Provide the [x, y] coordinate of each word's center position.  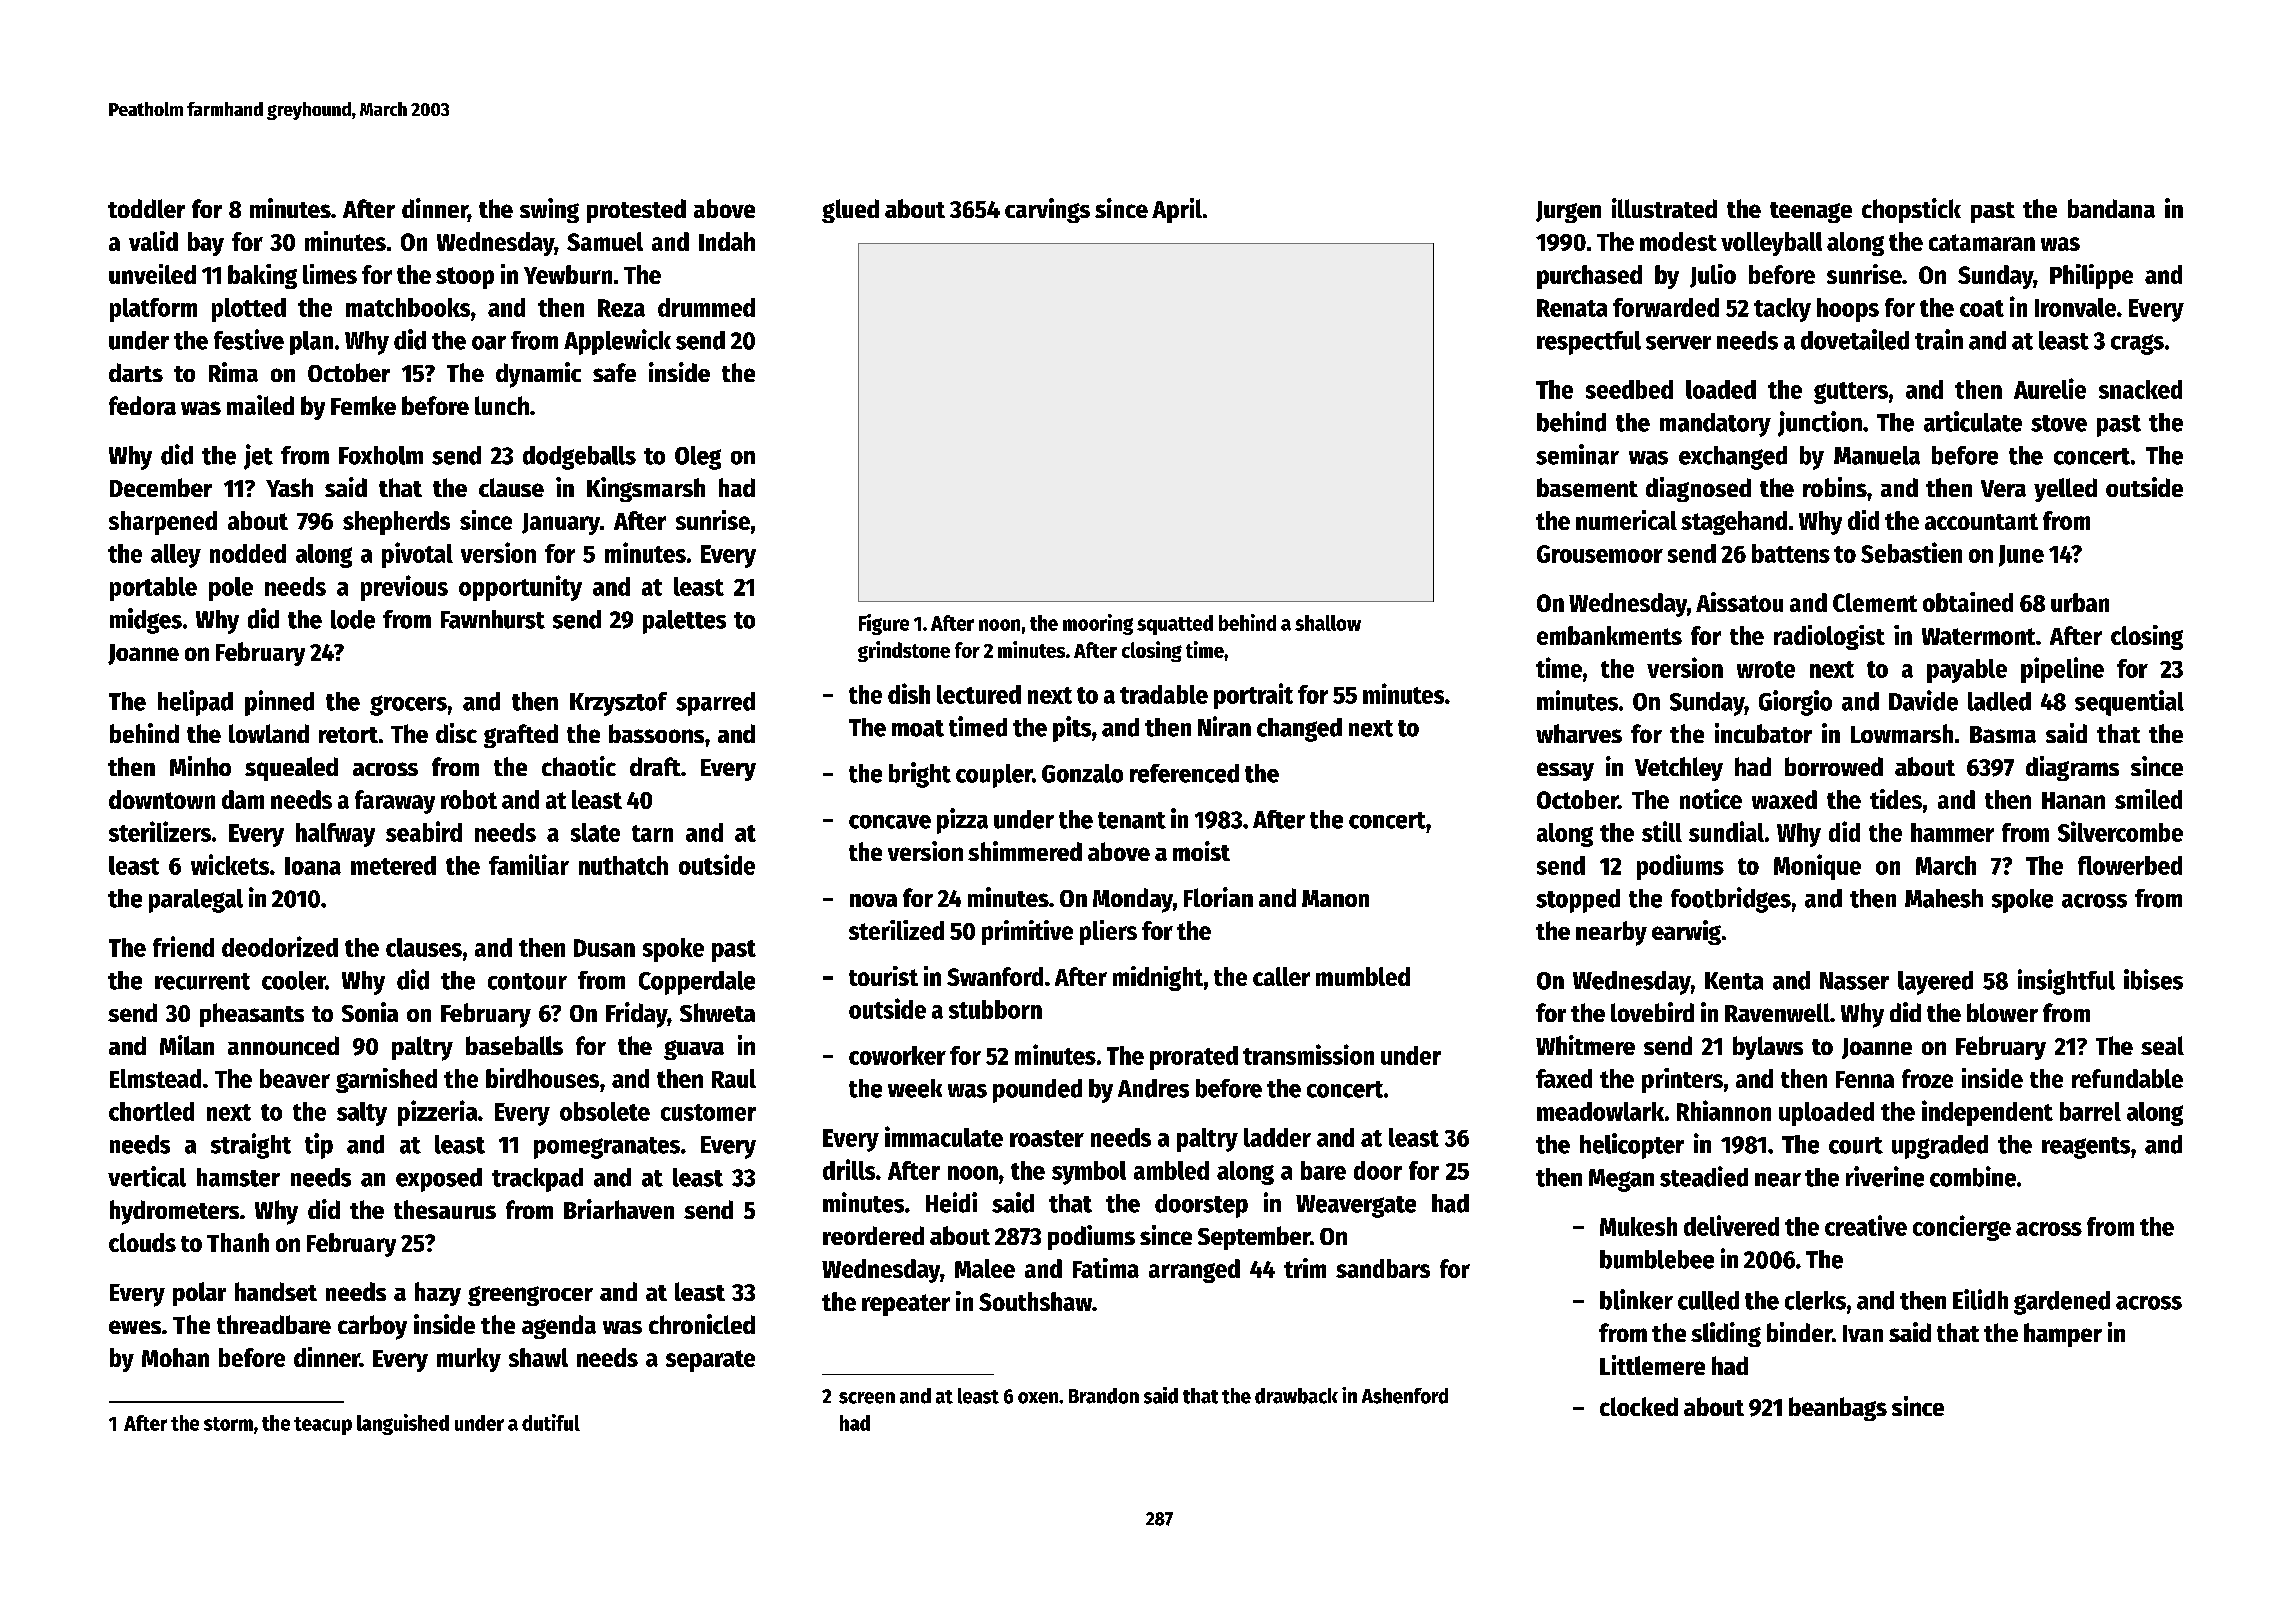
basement [1587, 487]
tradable [1164, 694]
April [1177, 210]
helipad [195, 703]
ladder [1277, 1137]
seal [2162, 1045]
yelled [2065, 490]
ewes [135, 1327]
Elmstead [155, 1078]
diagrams [2072, 768]
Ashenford [1405, 1396]
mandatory [1715, 425]
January [561, 524]
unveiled [152, 274]
